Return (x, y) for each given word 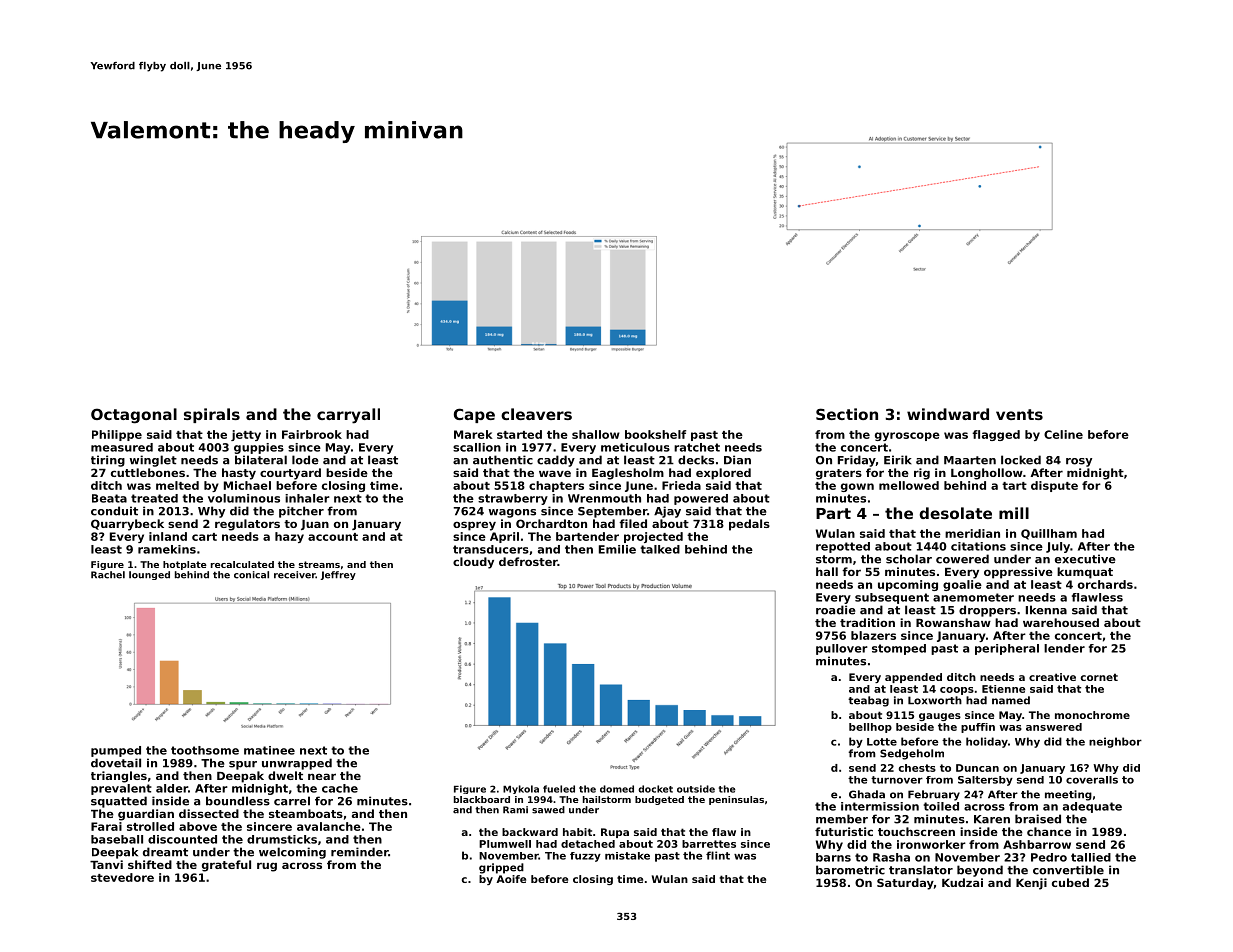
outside (696, 789)
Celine (1063, 434)
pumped (116, 751)
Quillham (1049, 534)
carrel (292, 801)
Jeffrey (338, 575)
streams (319, 564)
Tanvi (106, 864)
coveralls (1092, 780)
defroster (528, 561)
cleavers (536, 414)
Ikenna (1046, 610)
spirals (212, 415)
